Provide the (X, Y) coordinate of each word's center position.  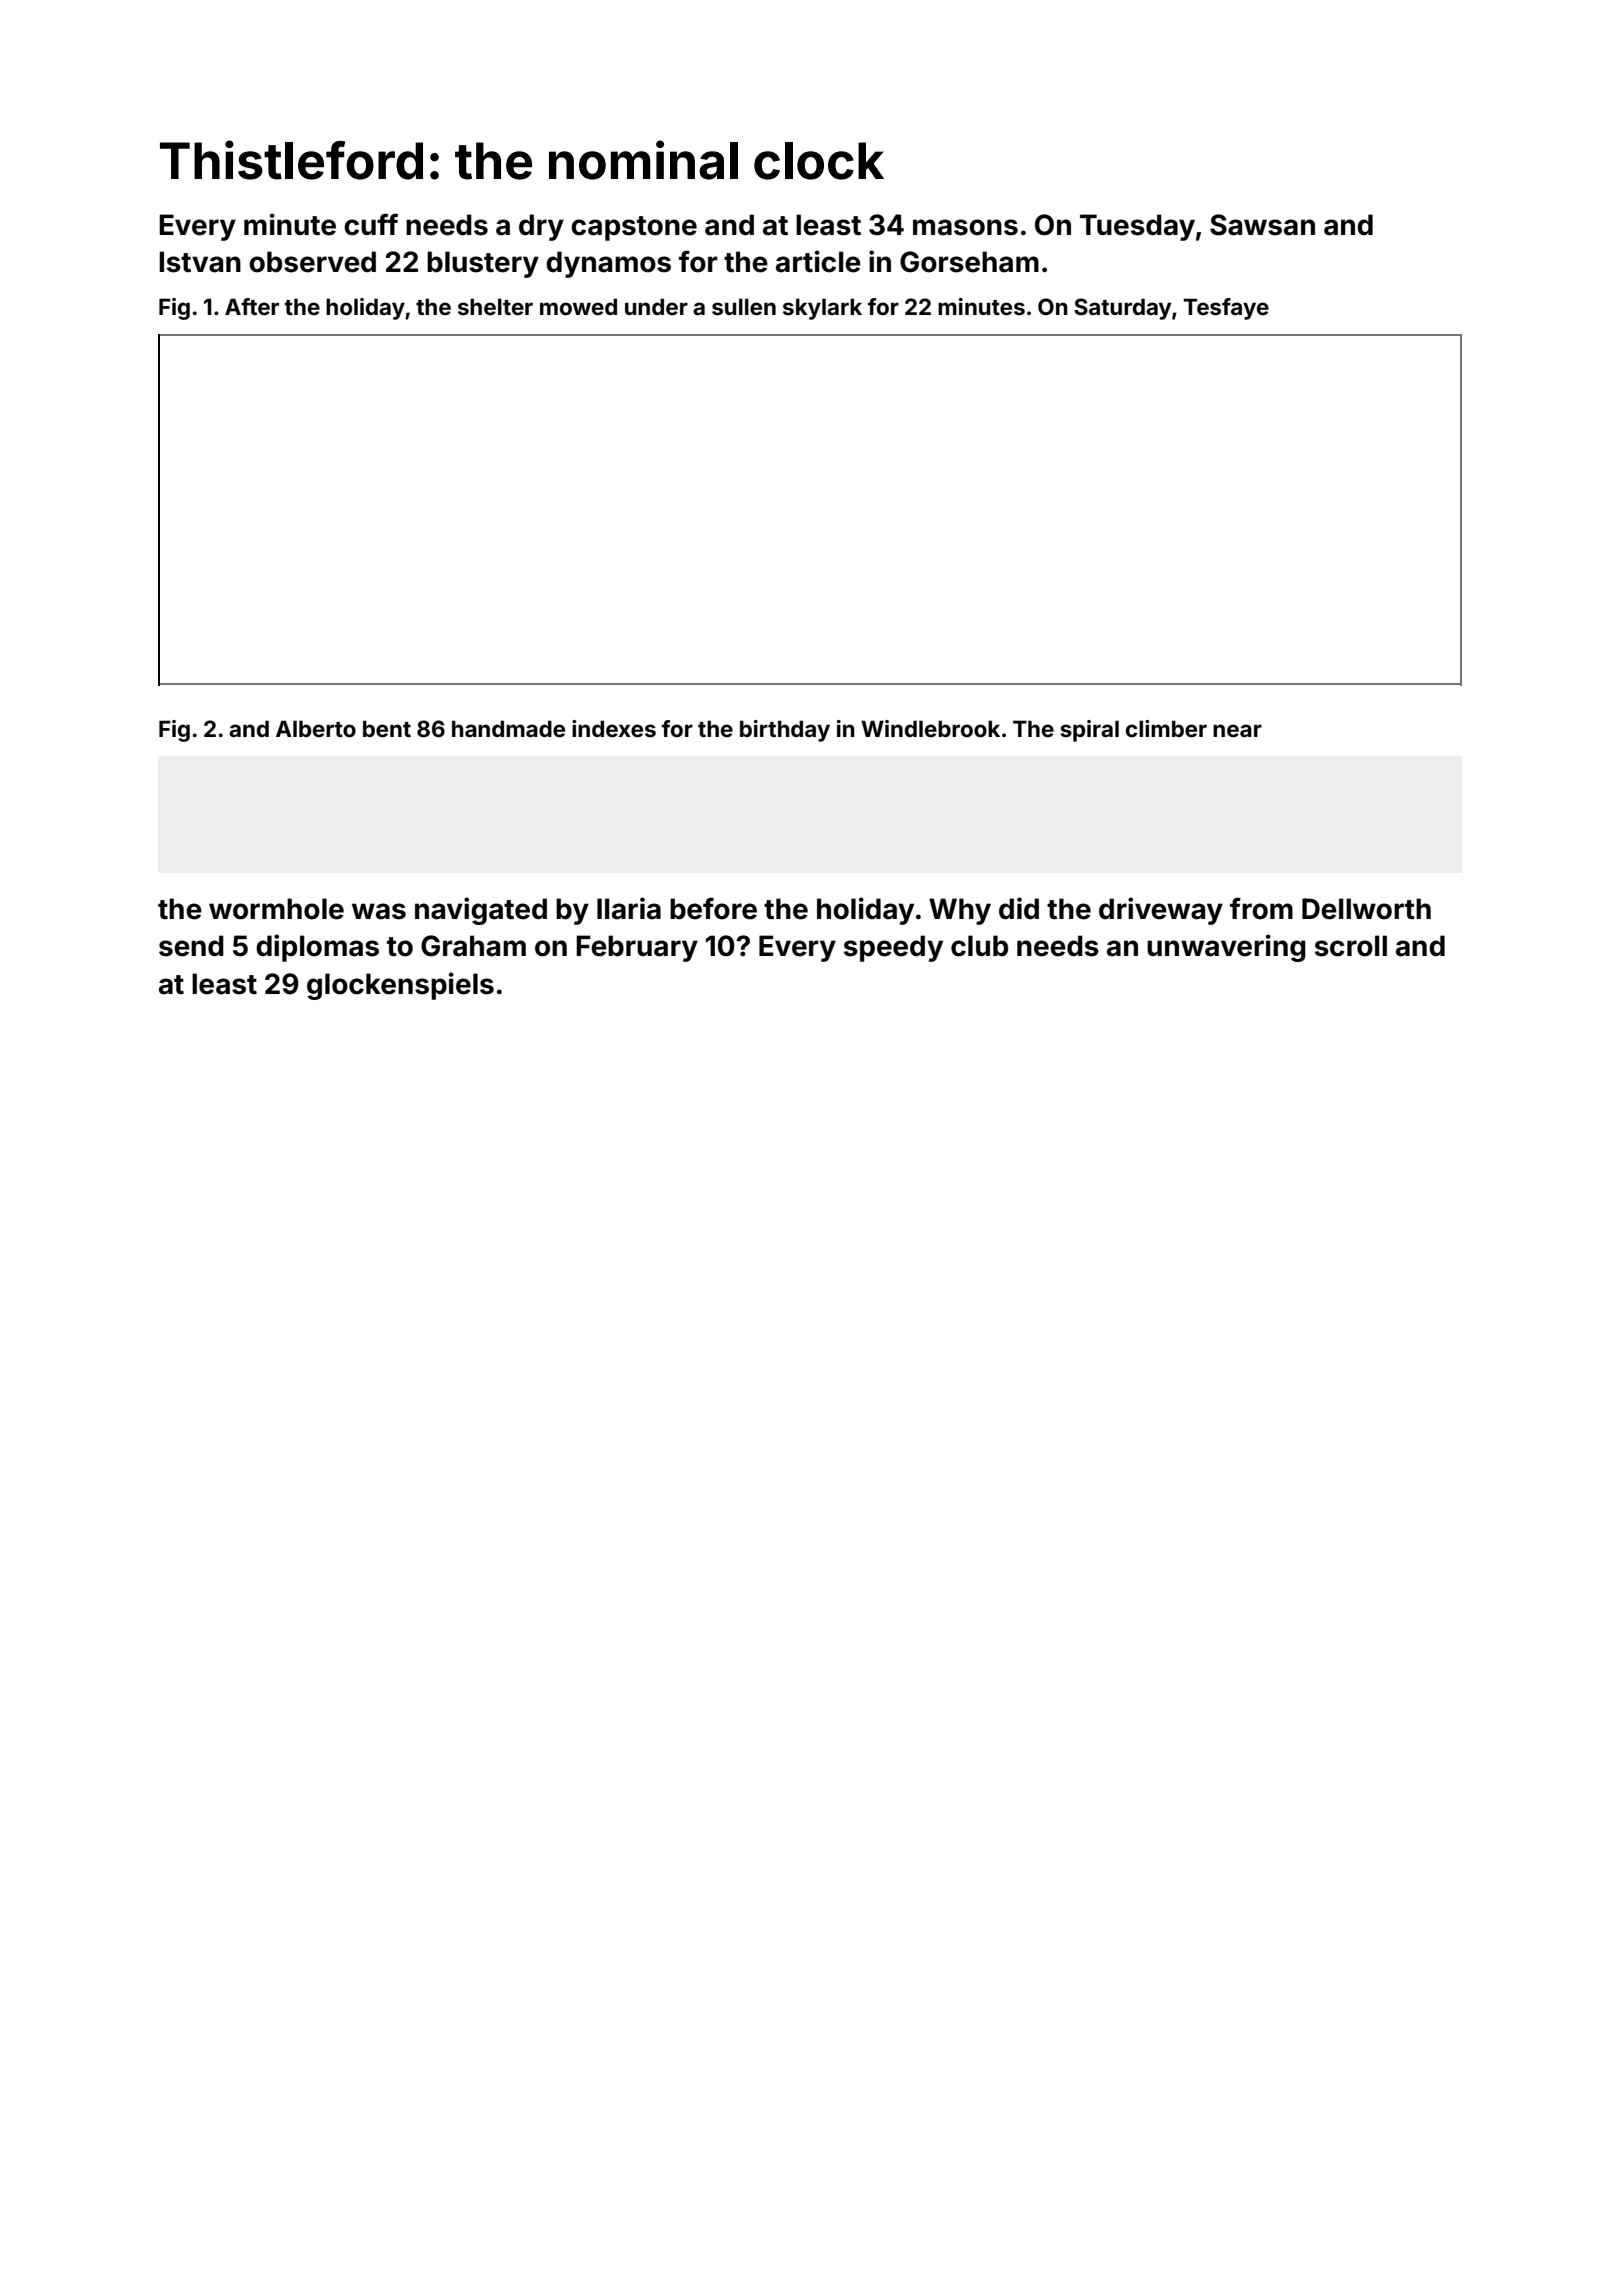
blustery (483, 264)
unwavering (1226, 948)
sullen (744, 306)
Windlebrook (930, 728)
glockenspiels (400, 986)
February (637, 948)
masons (965, 227)
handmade (508, 728)
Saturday (1123, 309)
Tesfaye (1226, 309)
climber (1166, 728)
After (252, 306)
